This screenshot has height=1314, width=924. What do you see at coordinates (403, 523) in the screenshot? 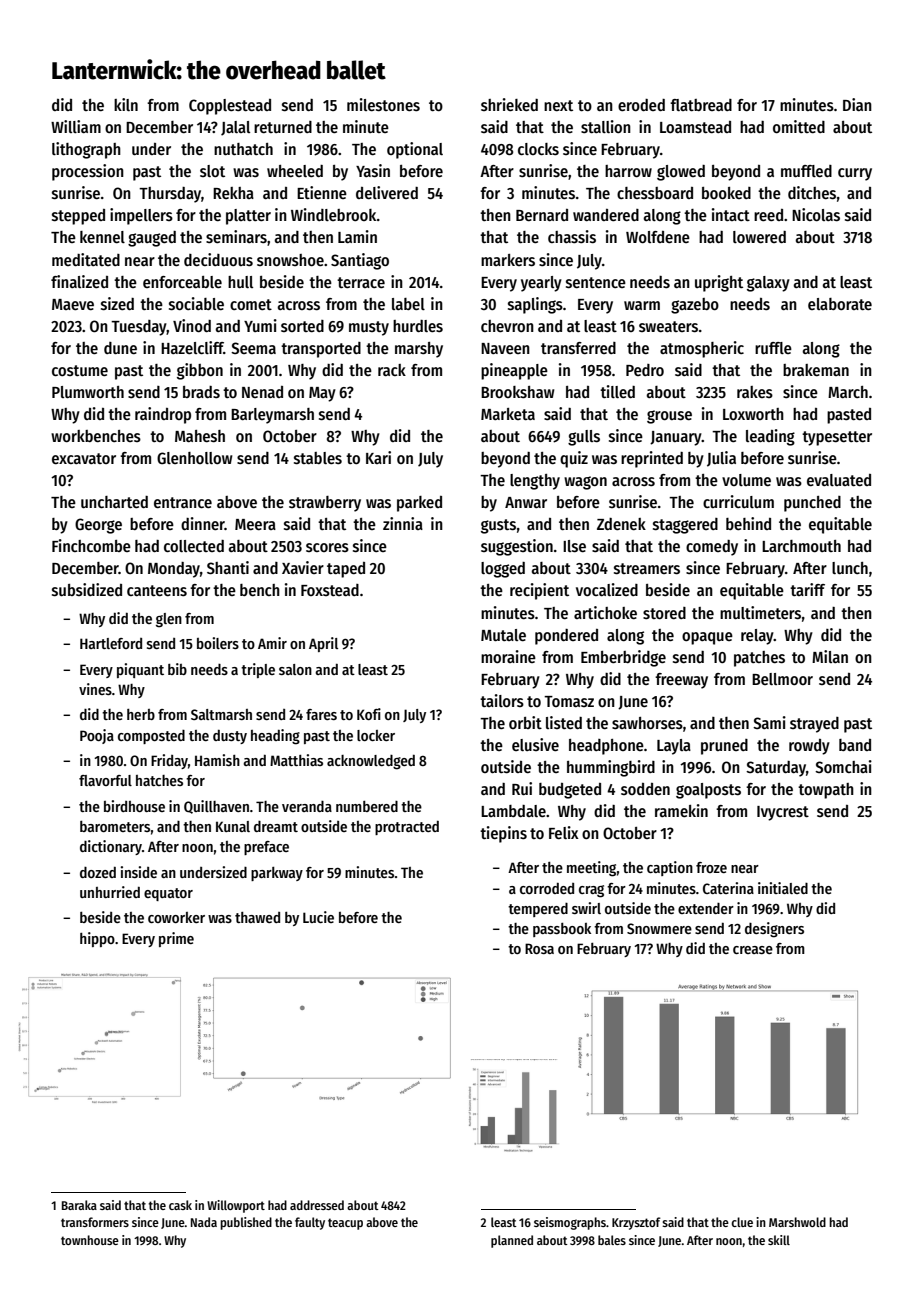
I see `zinnia` at bounding box center [403, 523].
